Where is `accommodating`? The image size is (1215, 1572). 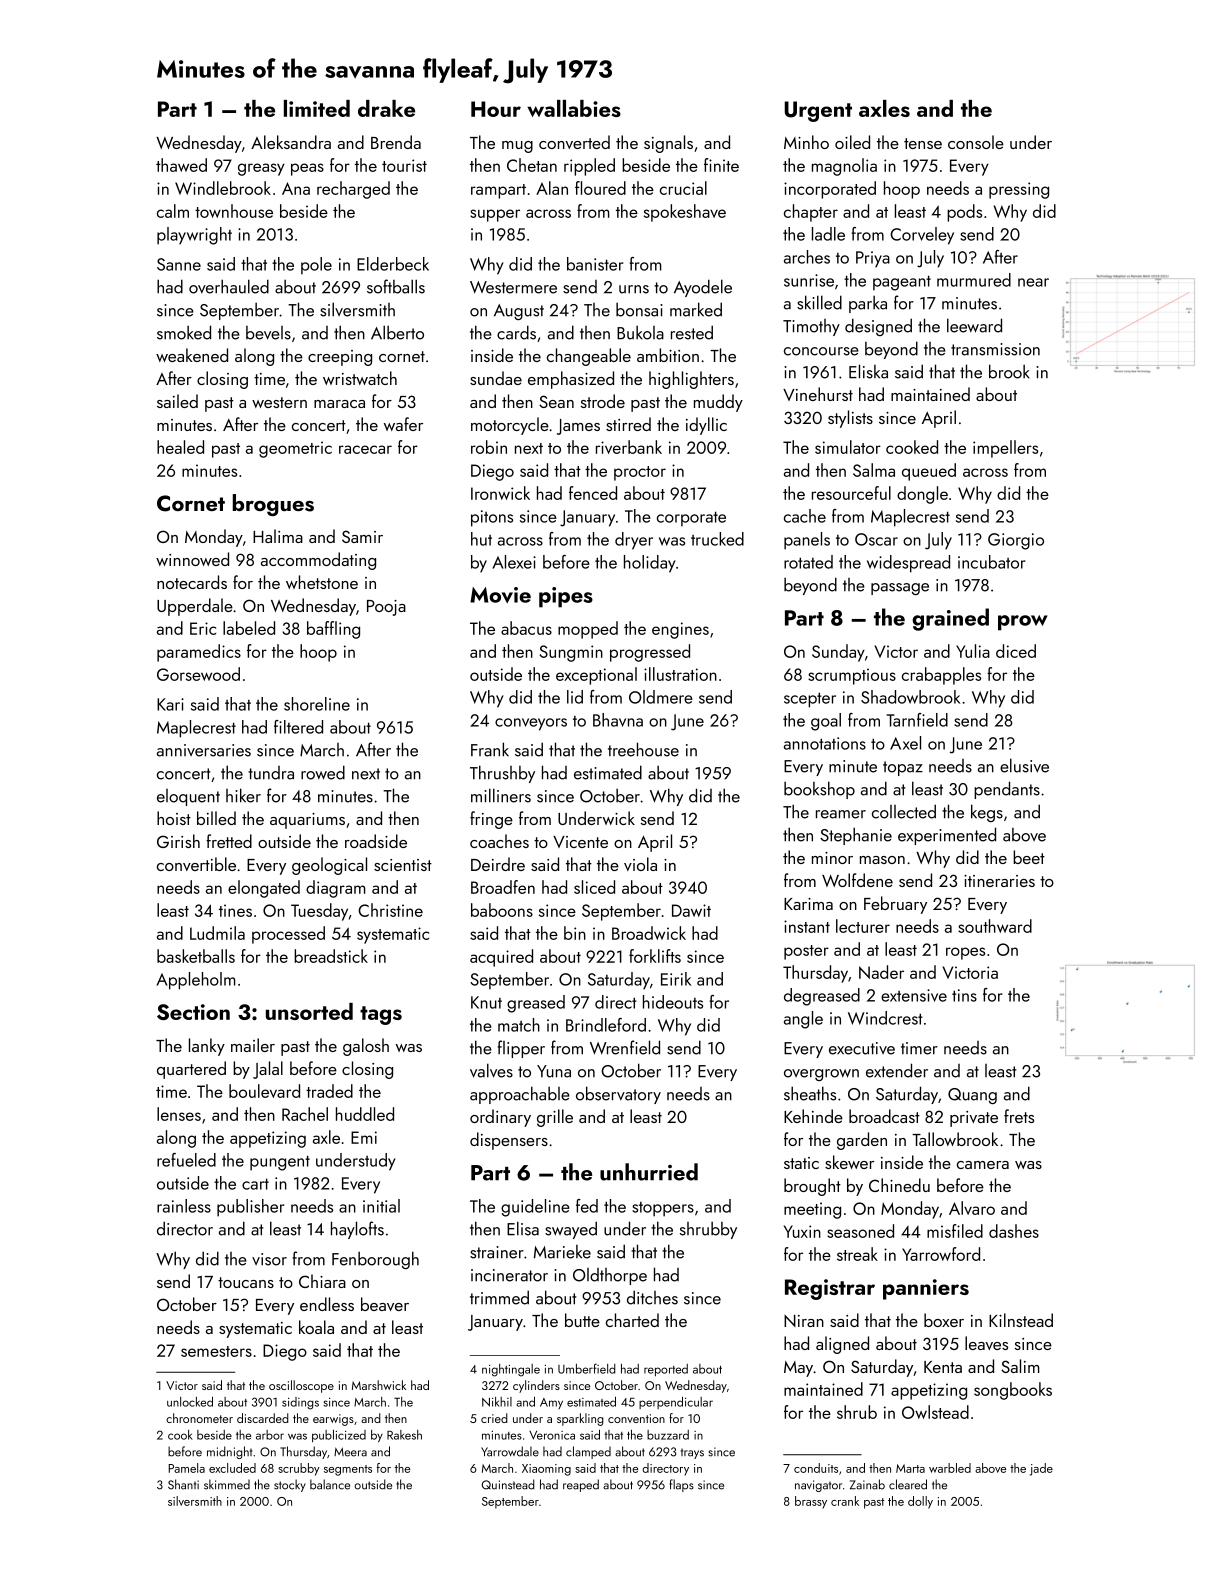
accommodating is located at coordinates (318, 561).
